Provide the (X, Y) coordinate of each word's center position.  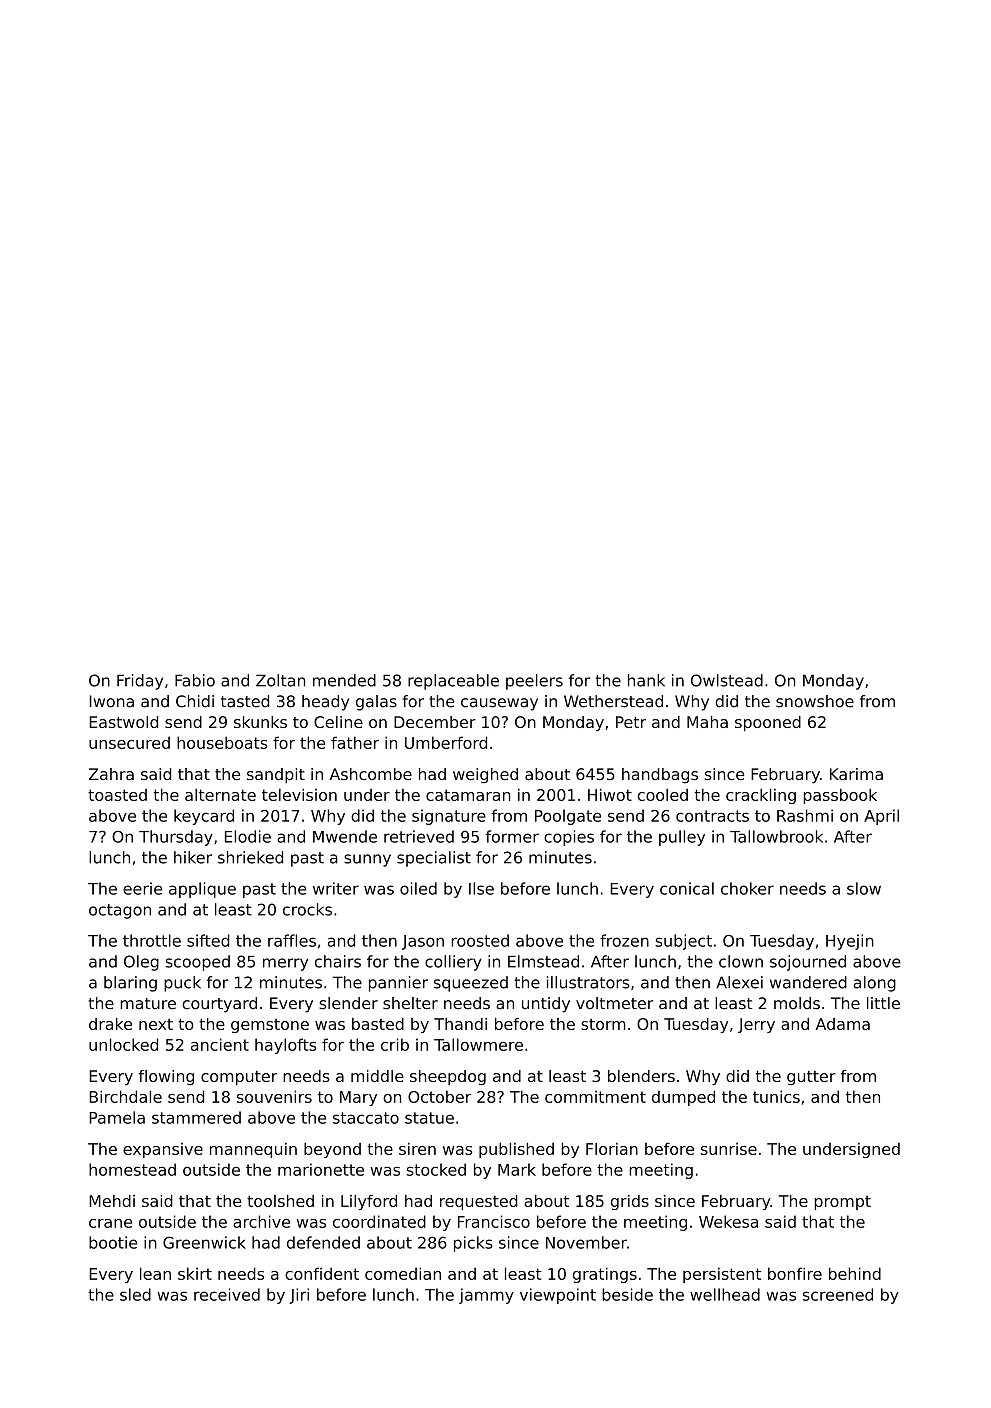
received (227, 1294)
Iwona (111, 701)
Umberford (446, 742)
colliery (453, 963)
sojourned (808, 963)
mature (148, 1004)
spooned (768, 723)
